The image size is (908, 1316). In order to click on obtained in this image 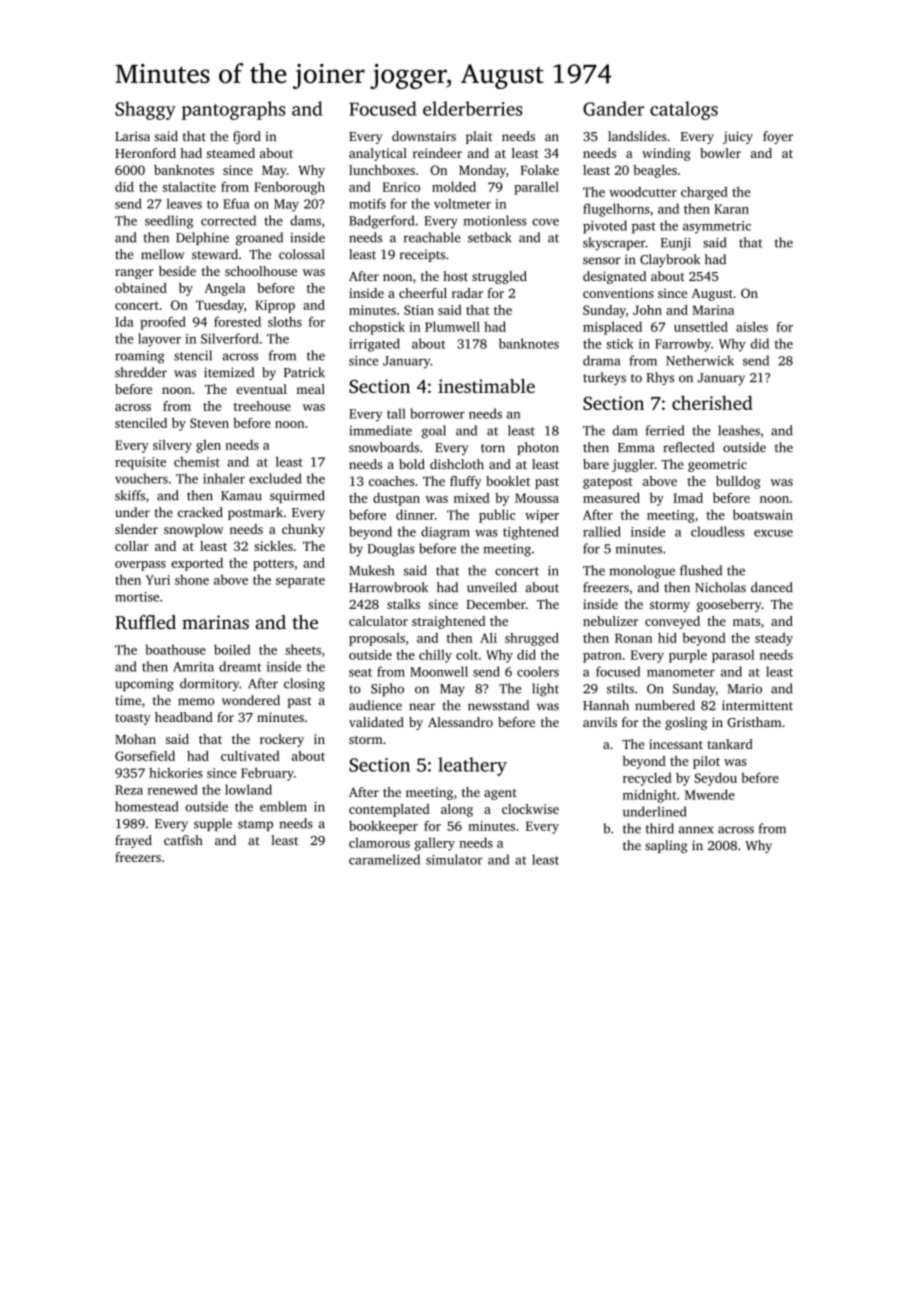, I will do `click(141, 288)`.
